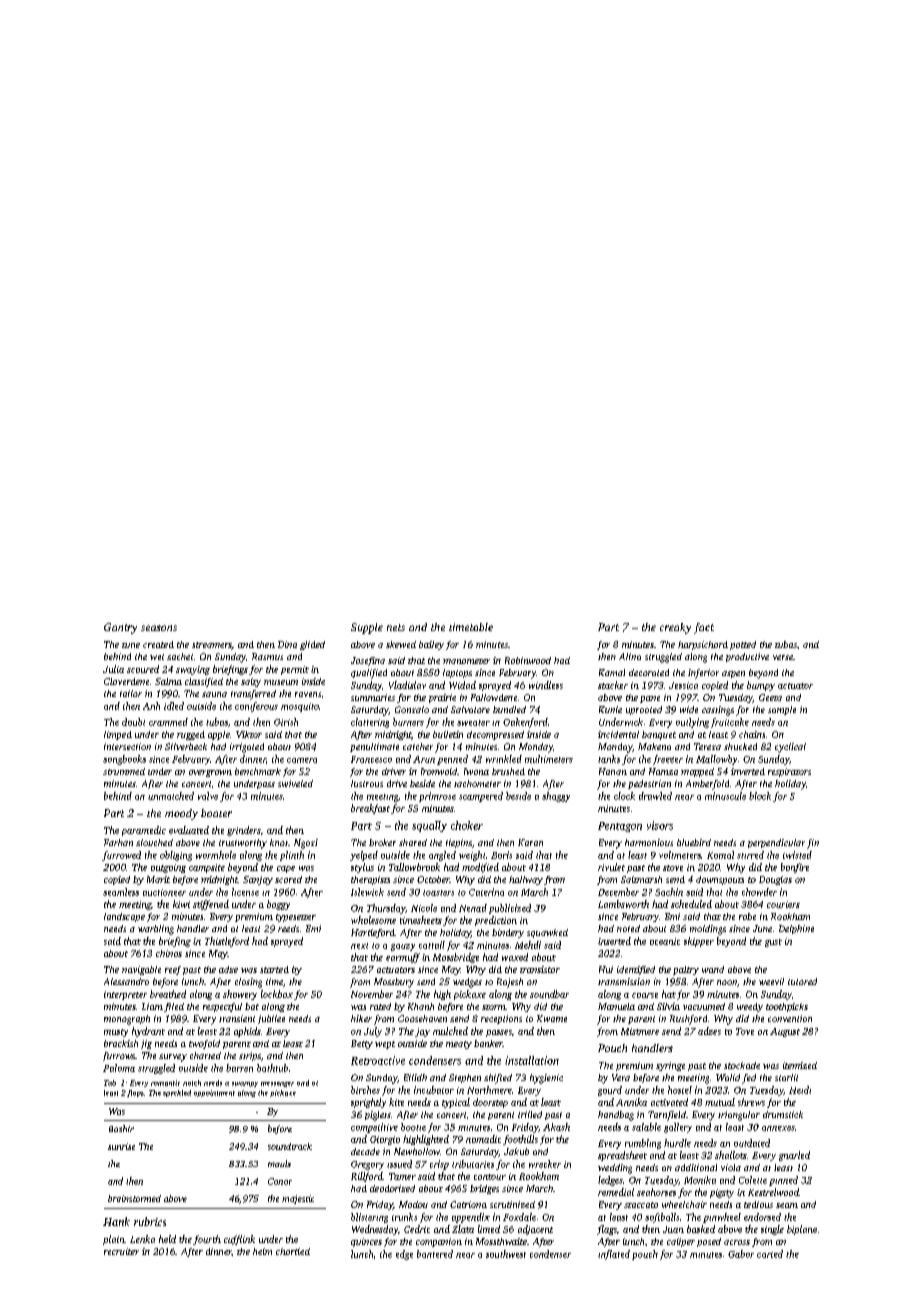 The width and height of the document is (924, 1308). Describe the element at coordinates (457, 673) in the document. I see `laptops` at that location.
